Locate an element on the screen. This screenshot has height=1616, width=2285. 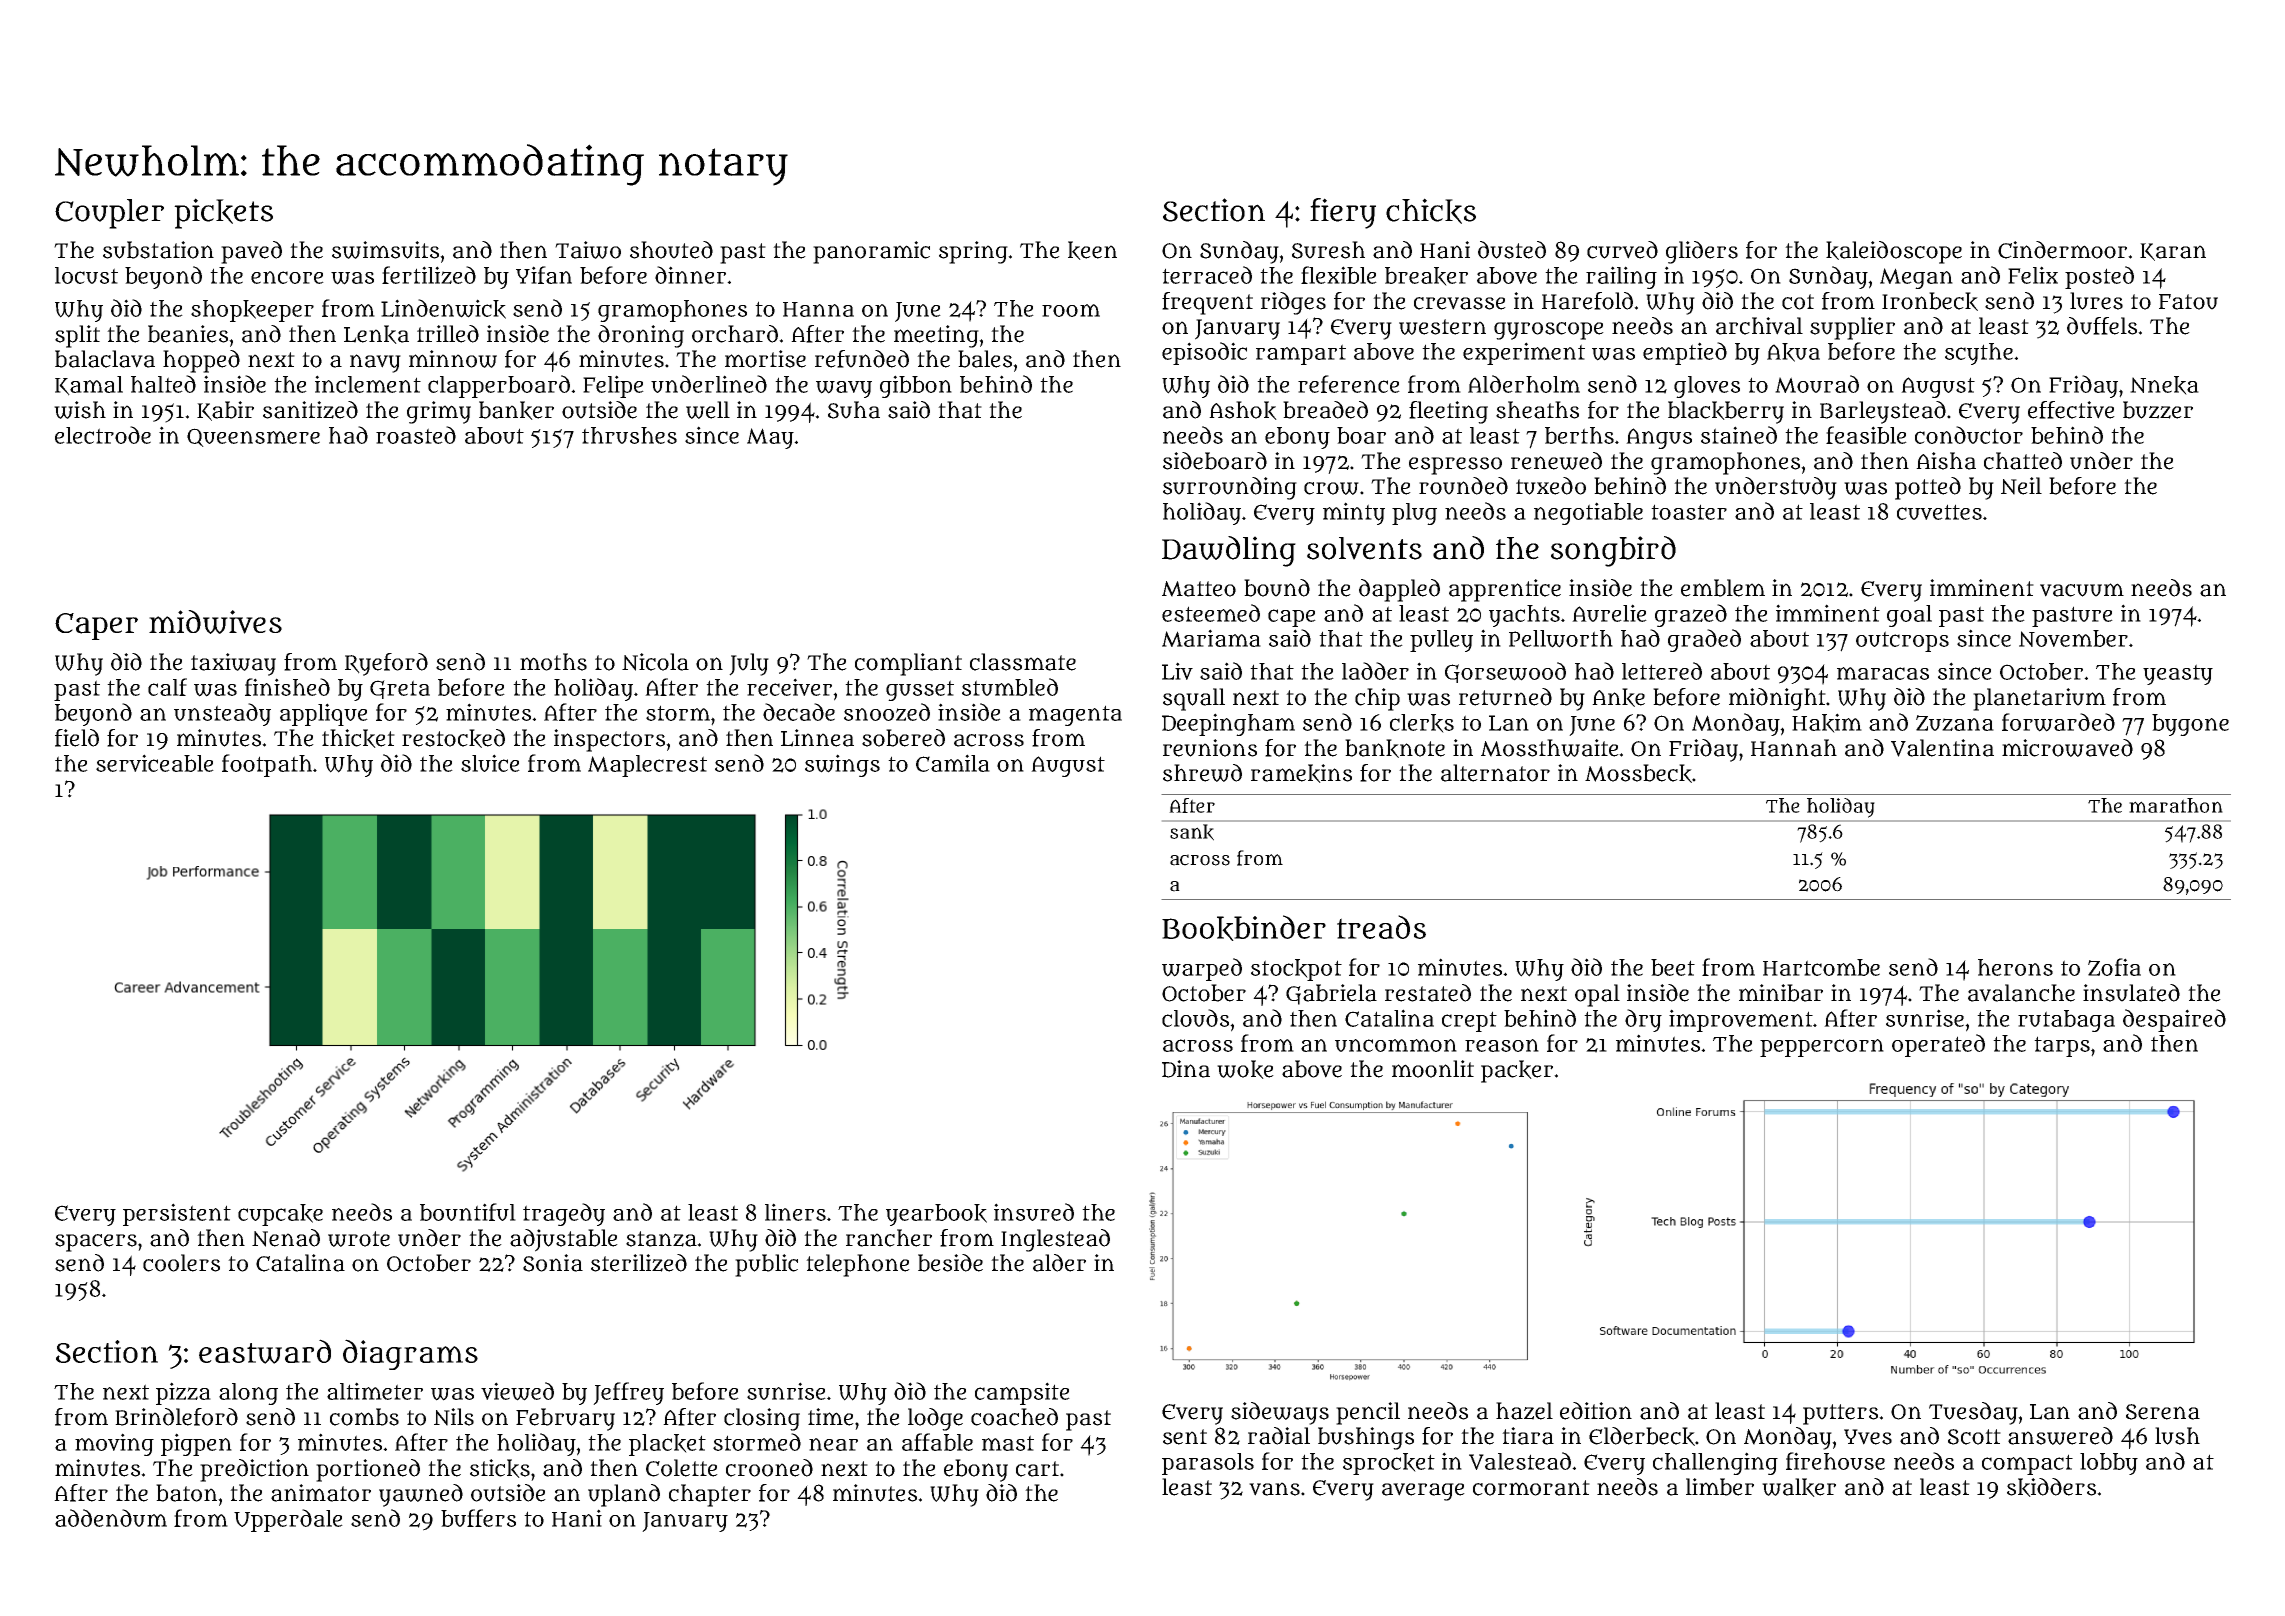
moonlit is located at coordinates (1433, 1069).
